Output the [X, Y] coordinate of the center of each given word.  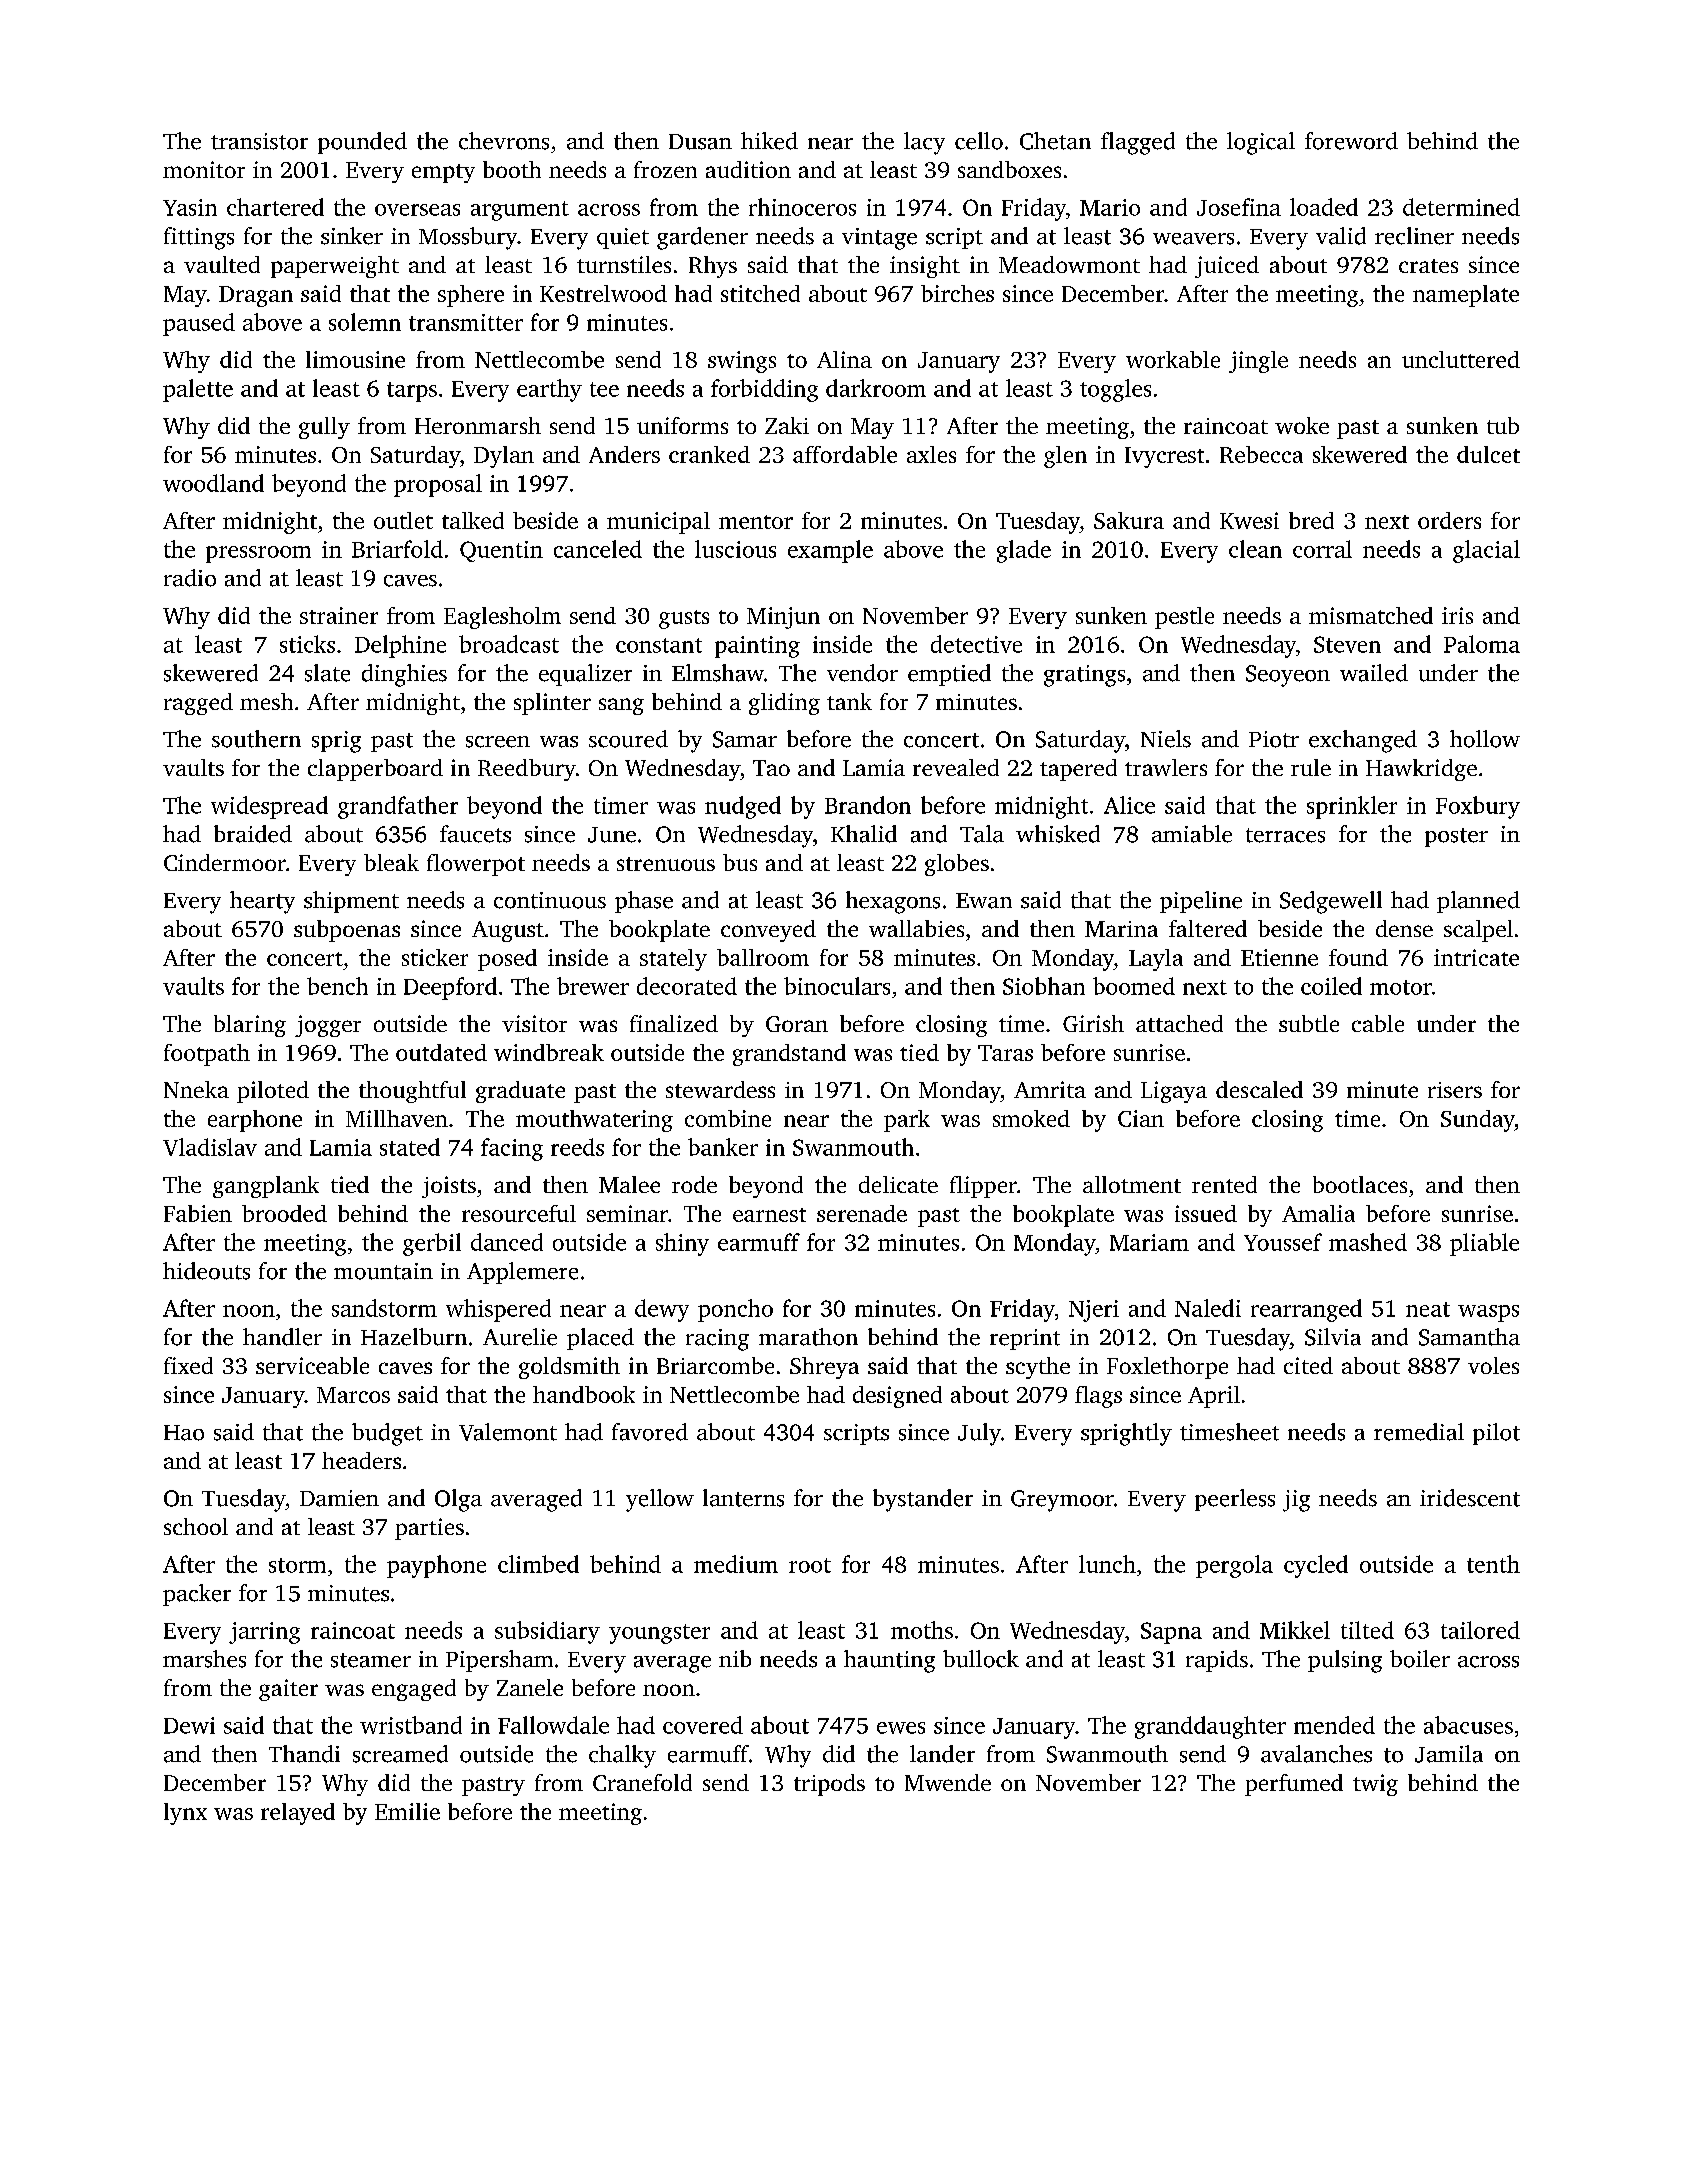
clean [1255, 549]
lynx [185, 1814]
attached [1179, 1023]
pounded [362, 143]
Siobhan [1044, 986]
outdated [441, 1052]
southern [256, 739]
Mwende [948, 1782]
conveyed [768, 931]
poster [1456, 837]
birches [957, 293]
